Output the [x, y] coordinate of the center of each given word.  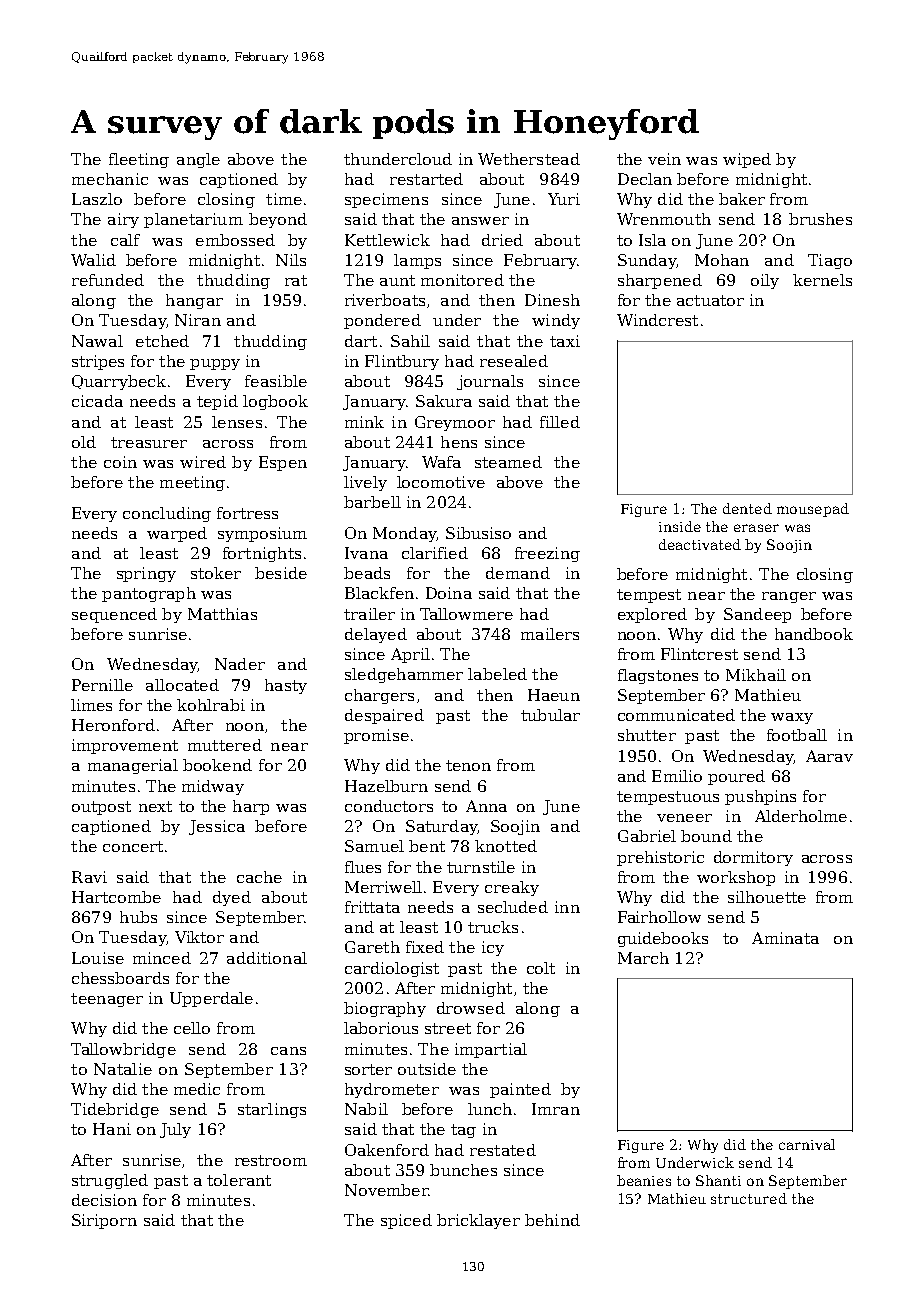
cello [192, 1028]
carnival [807, 1144]
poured [736, 777]
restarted [426, 179]
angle [198, 160]
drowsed [471, 1008]
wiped [747, 160]
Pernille [102, 685]
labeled [497, 674]
